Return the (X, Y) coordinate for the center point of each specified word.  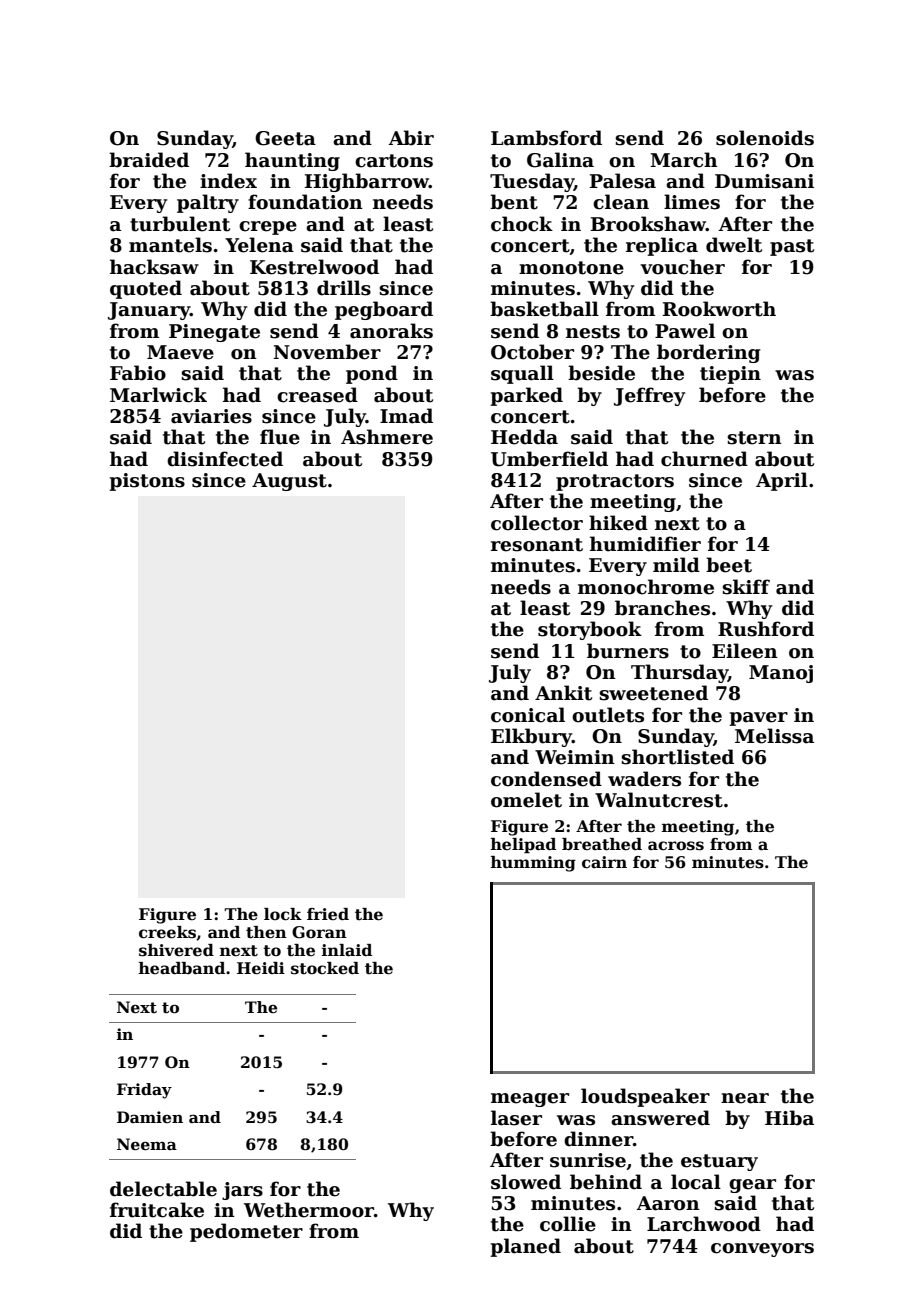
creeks (167, 932)
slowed (526, 1182)
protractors (615, 482)
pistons (147, 482)
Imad (406, 416)
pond (372, 374)
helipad (523, 846)
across (676, 846)
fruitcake (157, 1210)
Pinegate (214, 333)
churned (704, 459)
